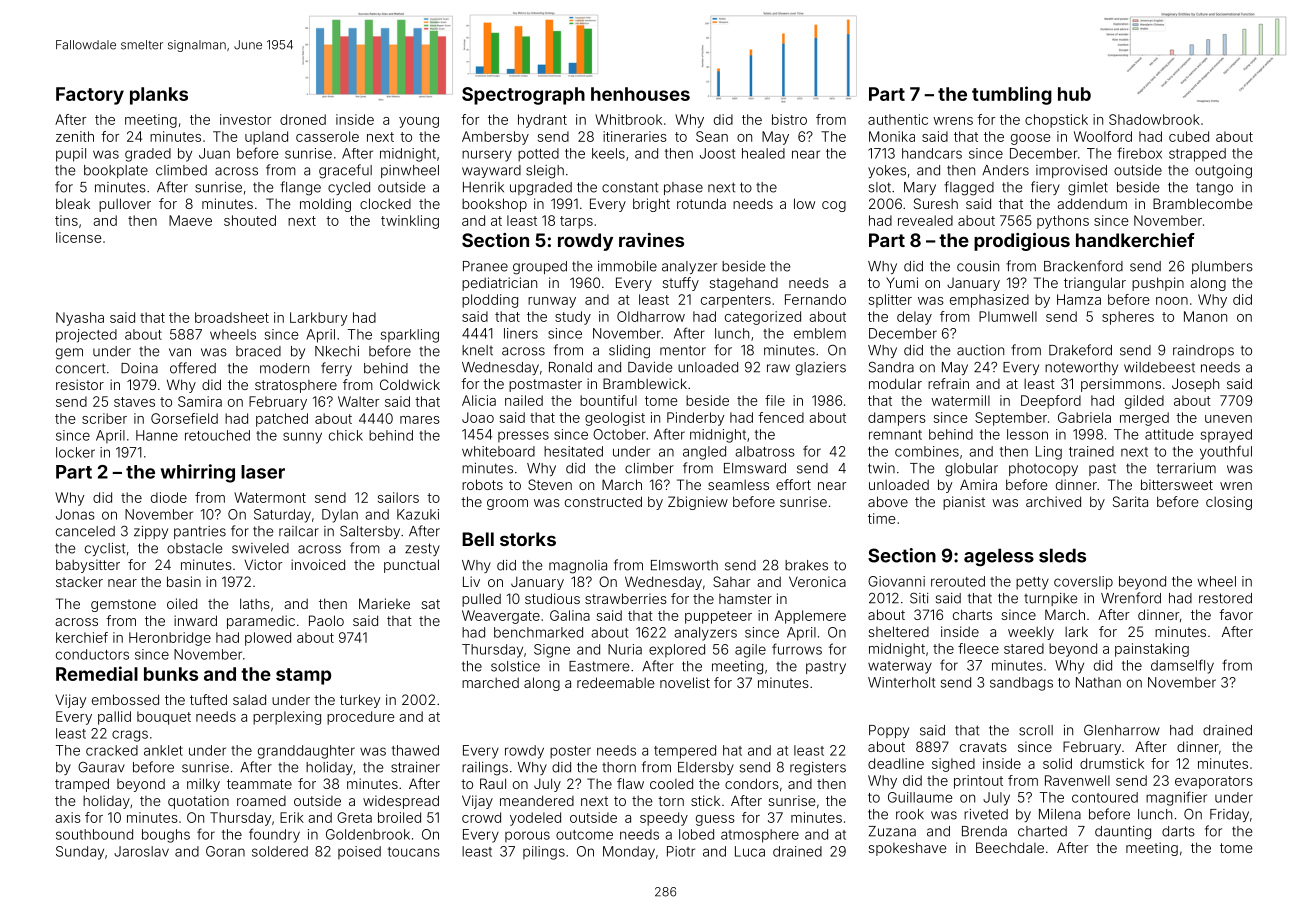  What do you see at coordinates (1225, 598) in the image?
I see `restored` at bounding box center [1225, 598].
